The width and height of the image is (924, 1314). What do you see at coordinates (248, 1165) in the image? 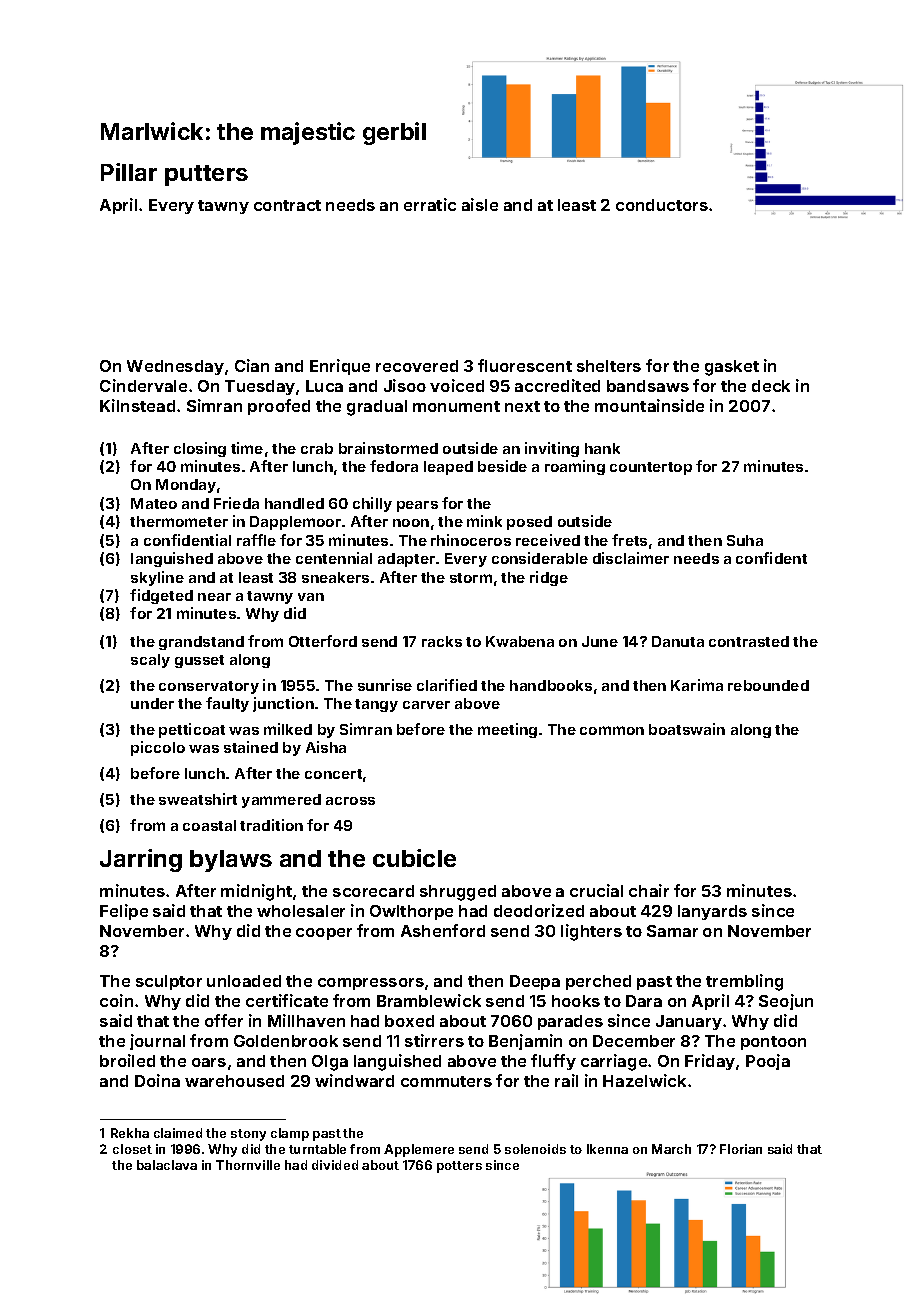
I see `Thornville` at bounding box center [248, 1165].
